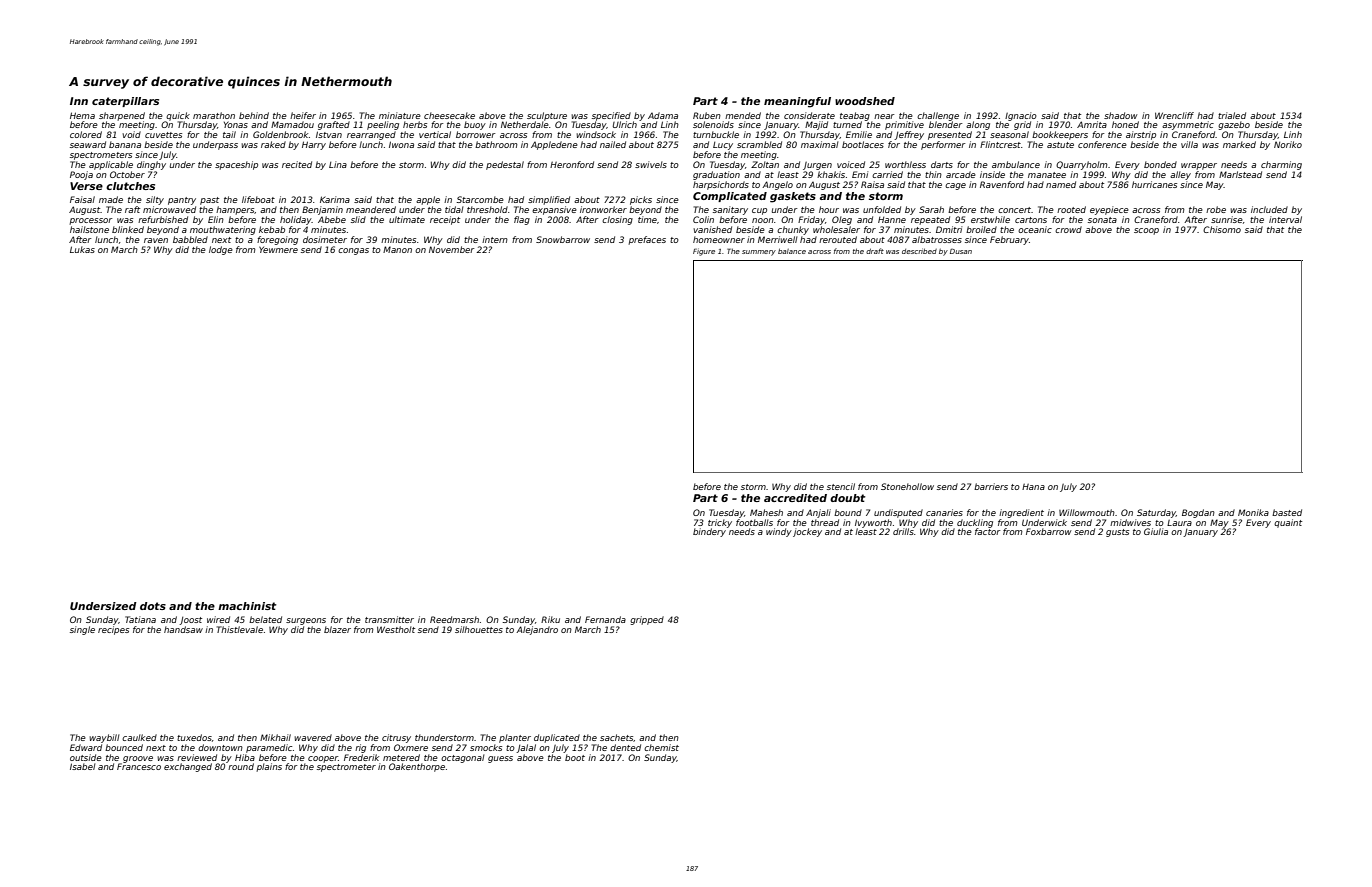 The image size is (1372, 887). What do you see at coordinates (417, 767) in the screenshot?
I see `Oakenthorpe` at bounding box center [417, 767].
